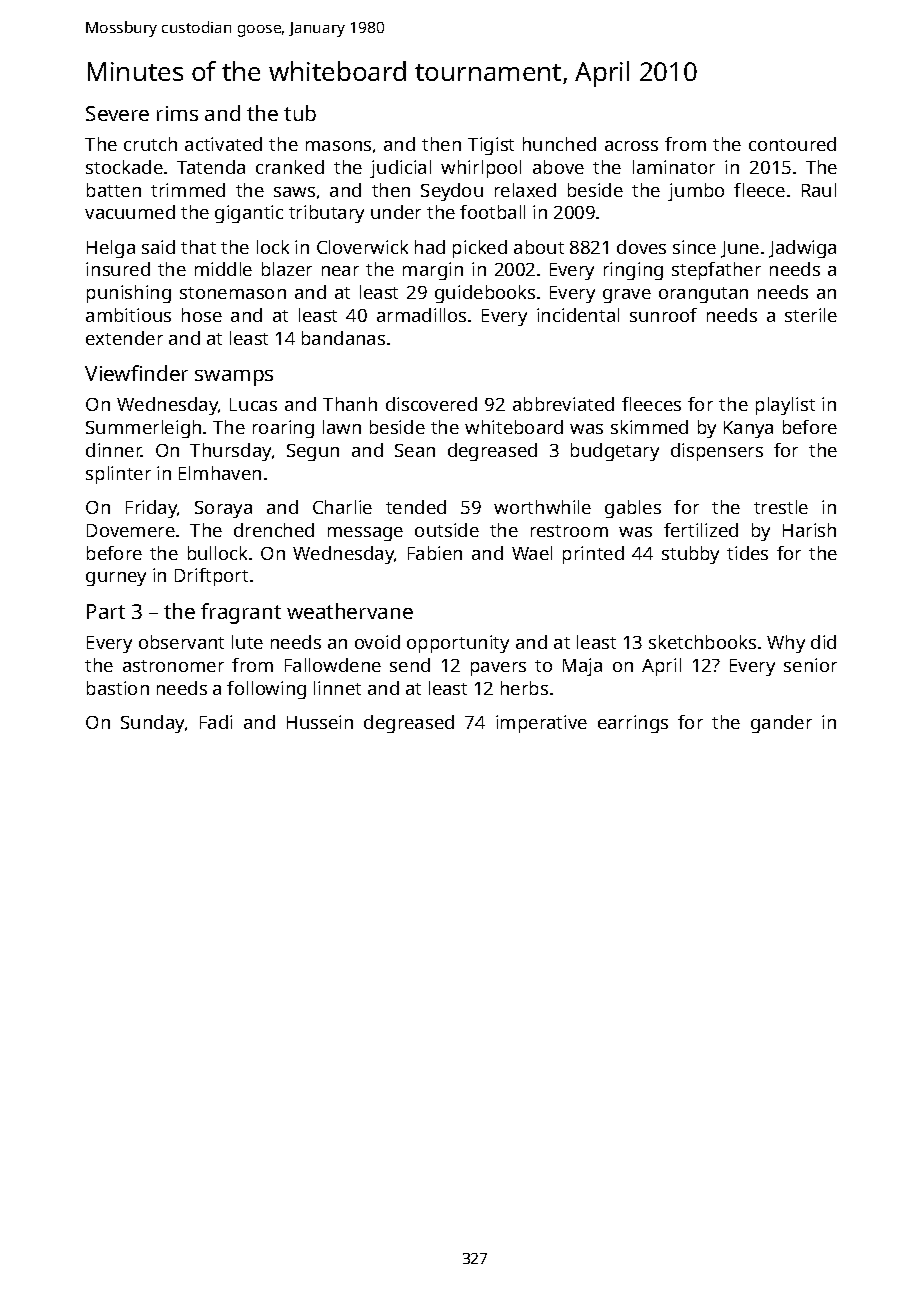 The width and height of the document is (924, 1314). What do you see at coordinates (491, 146) in the document?
I see `Tigist` at bounding box center [491, 146].
